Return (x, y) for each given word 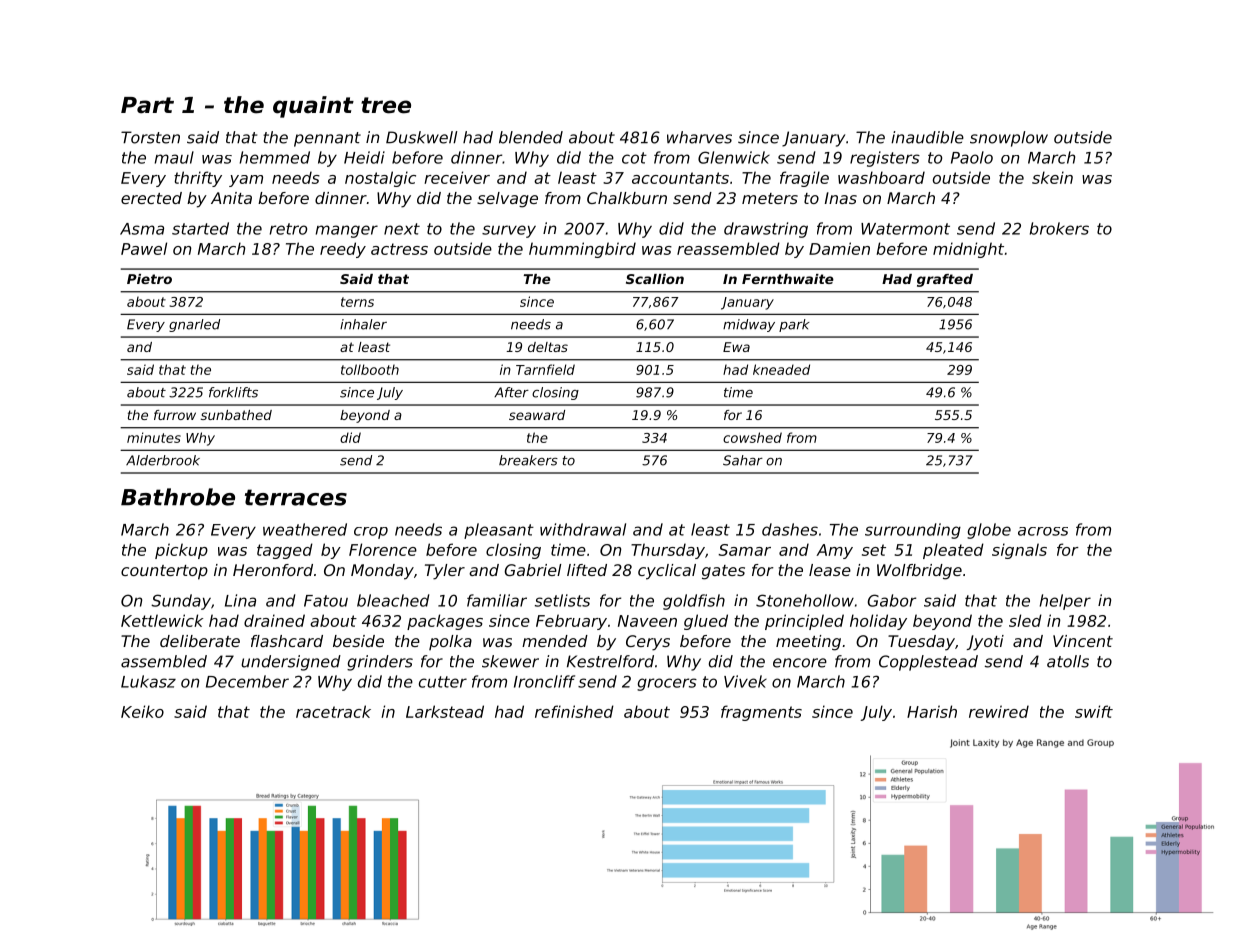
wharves (699, 137)
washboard (881, 177)
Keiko (142, 711)
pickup (181, 551)
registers (885, 159)
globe (989, 531)
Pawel (144, 248)
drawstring (766, 230)
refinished (574, 711)
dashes (790, 529)
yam (246, 181)
